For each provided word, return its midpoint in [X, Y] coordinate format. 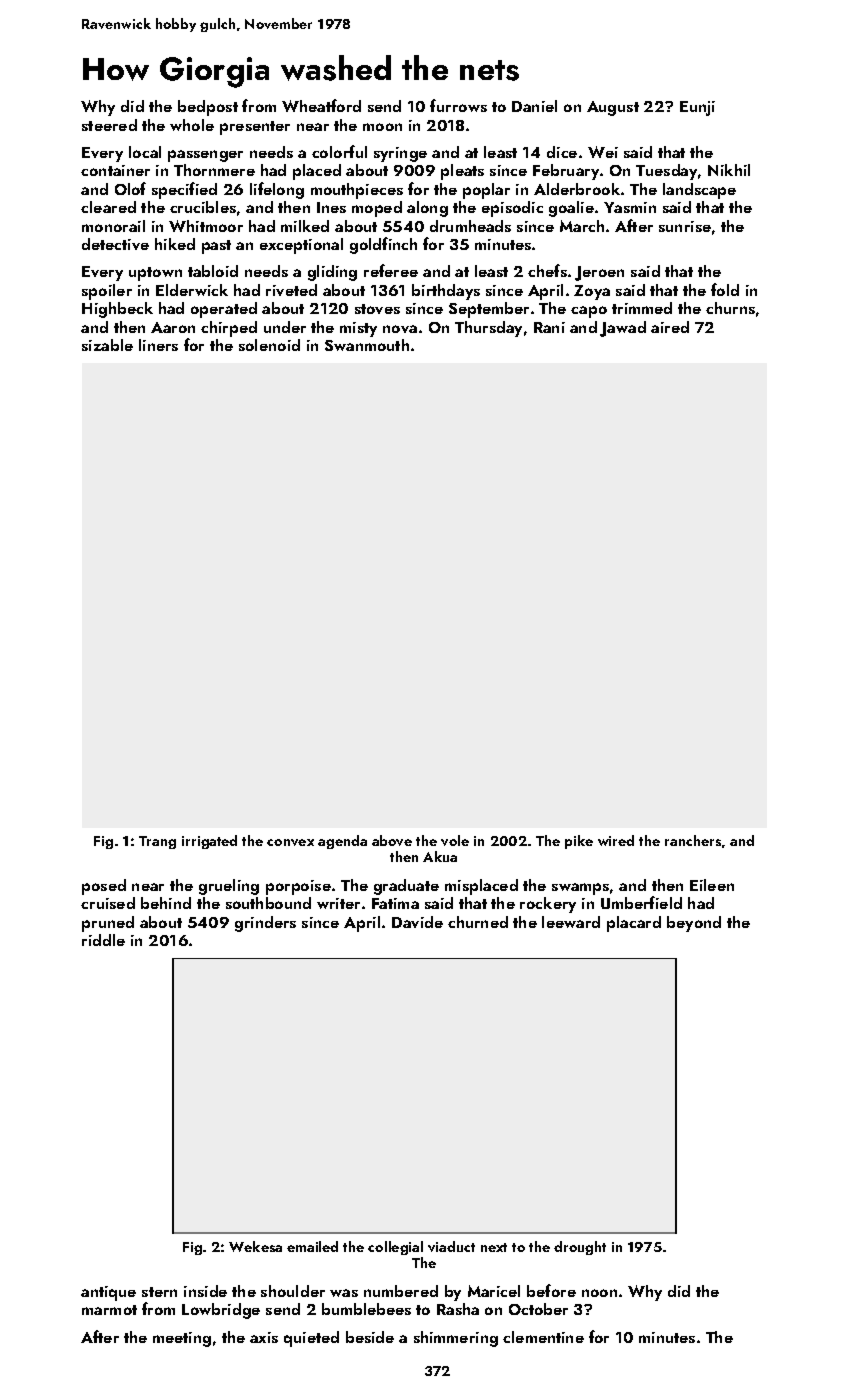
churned [478, 922]
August [613, 108]
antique [108, 1293]
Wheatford [321, 105]
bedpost [208, 108]
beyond [694, 924]
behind [166, 903]
